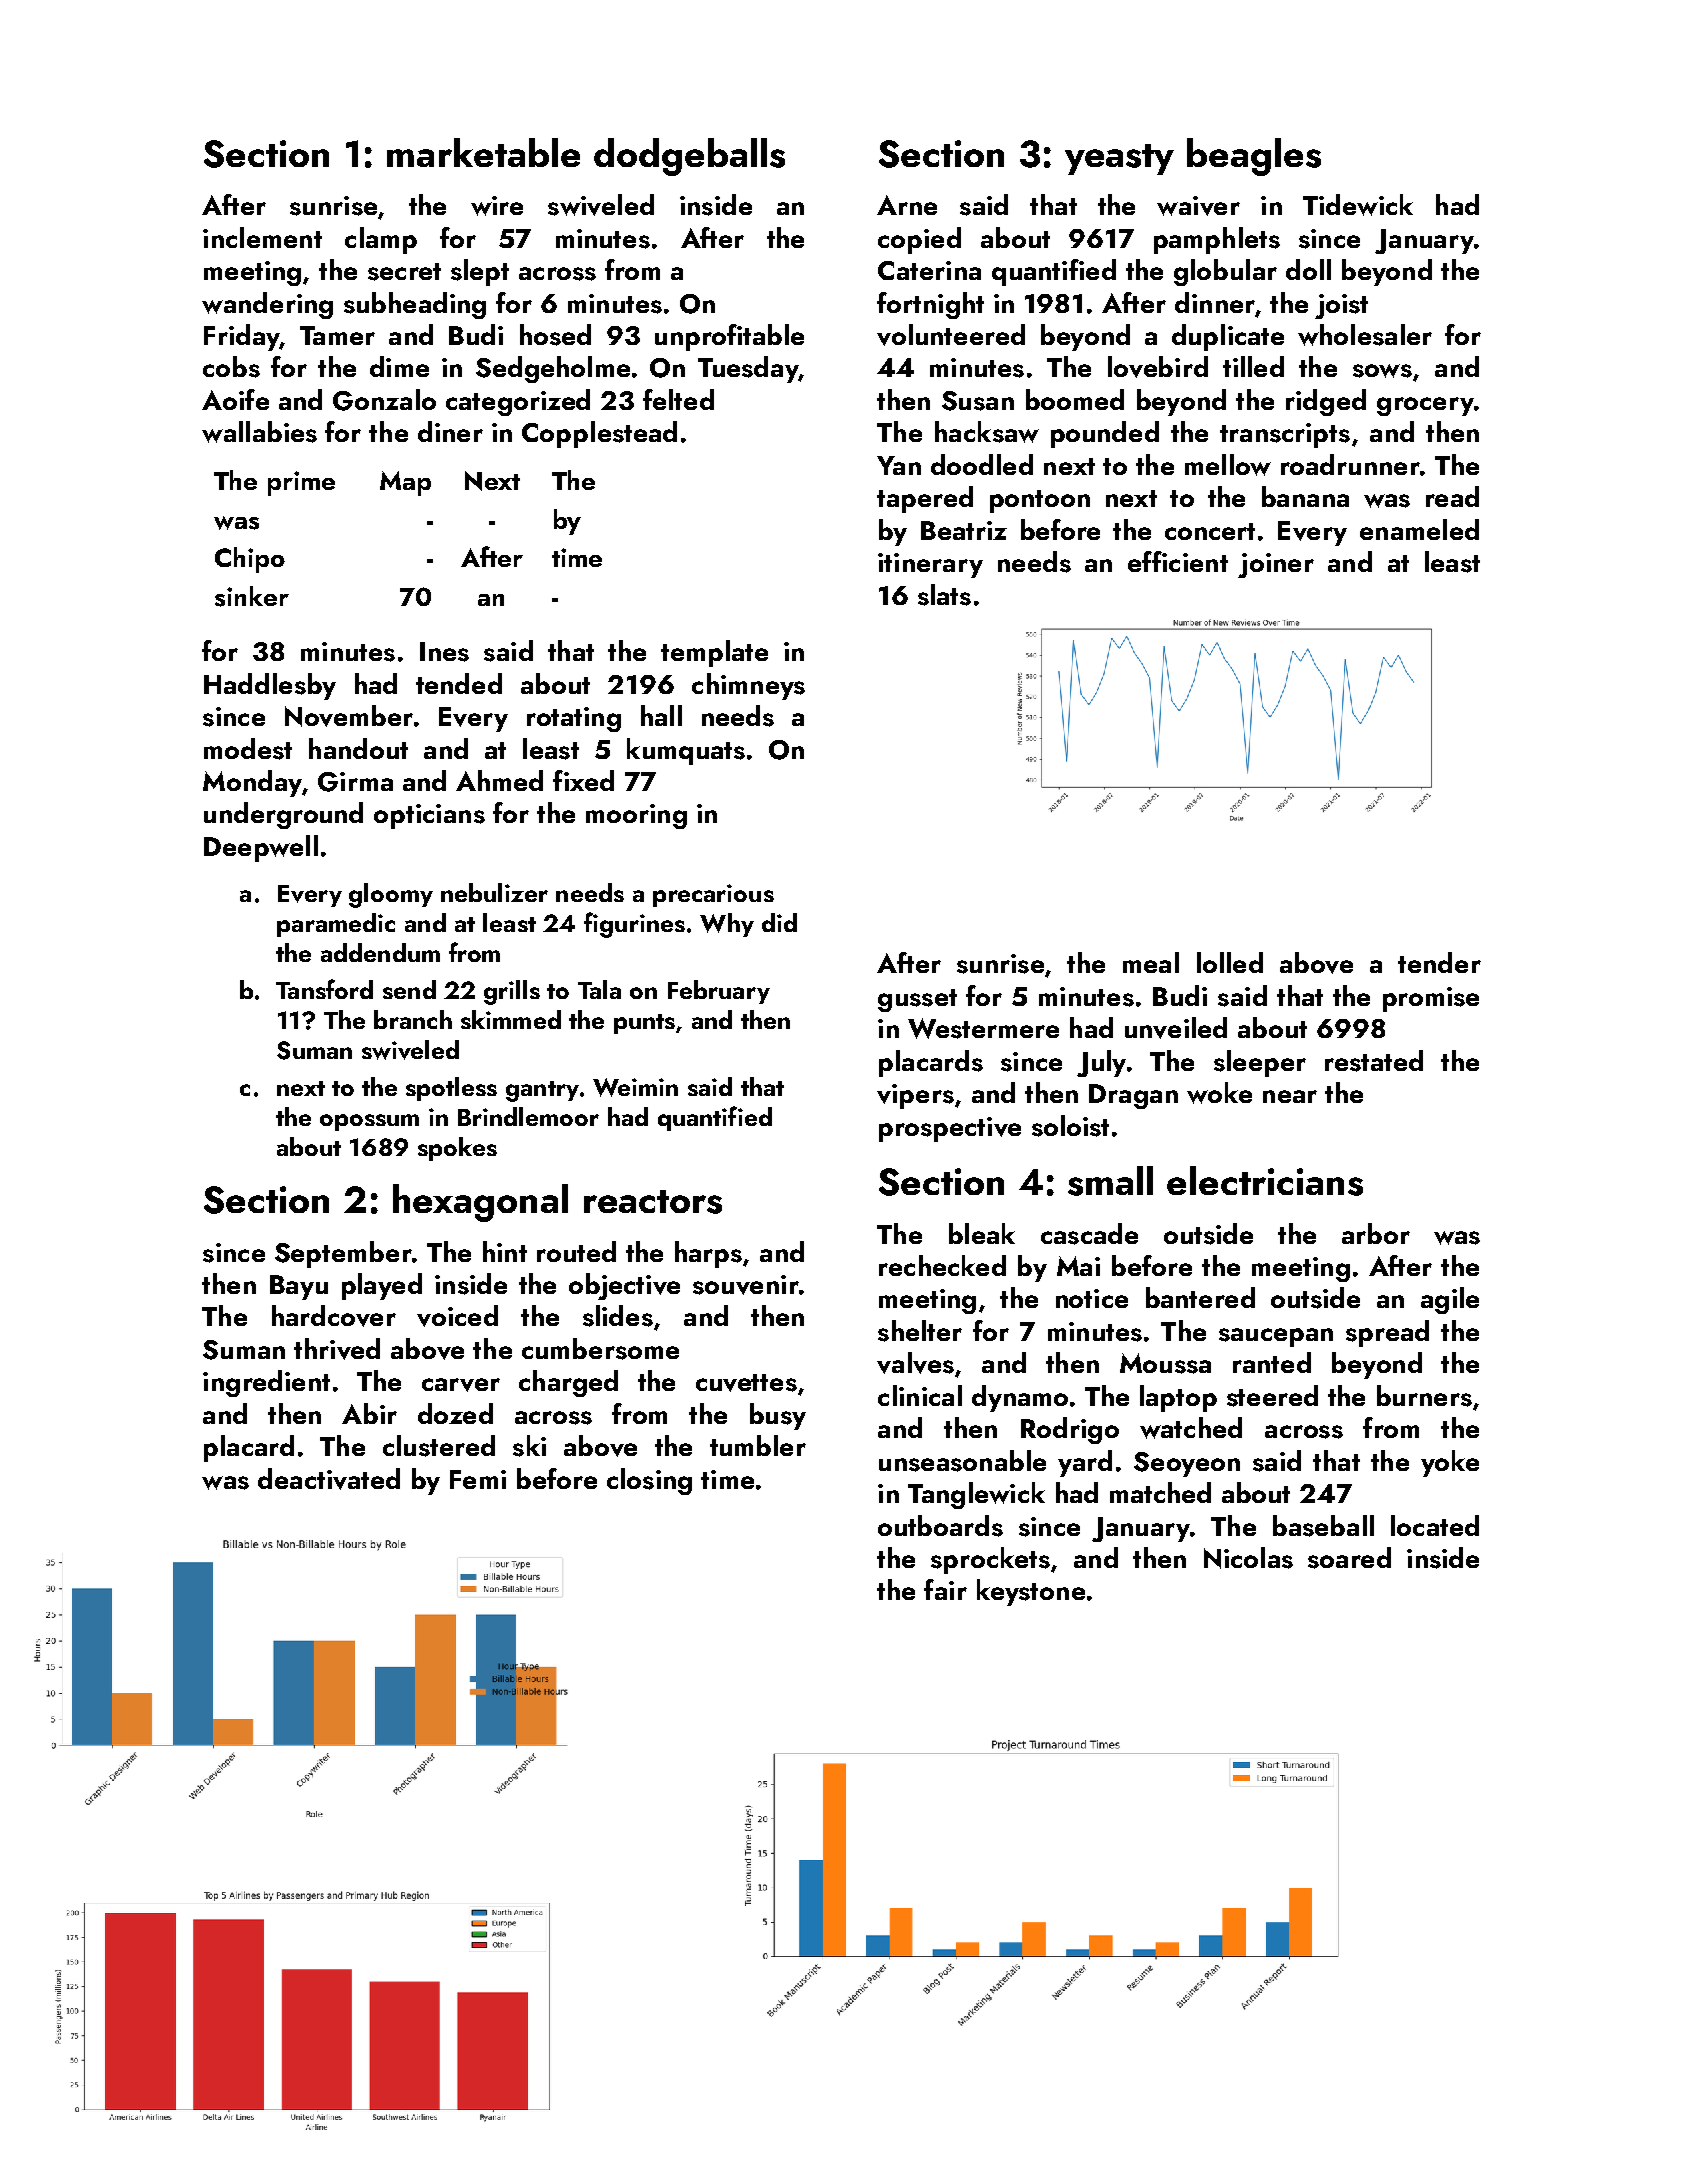 Image resolution: width=1683 pixels, height=2178 pixels. Describe the element at coordinates (324, 989) in the screenshot. I see `Tansford` at that location.
